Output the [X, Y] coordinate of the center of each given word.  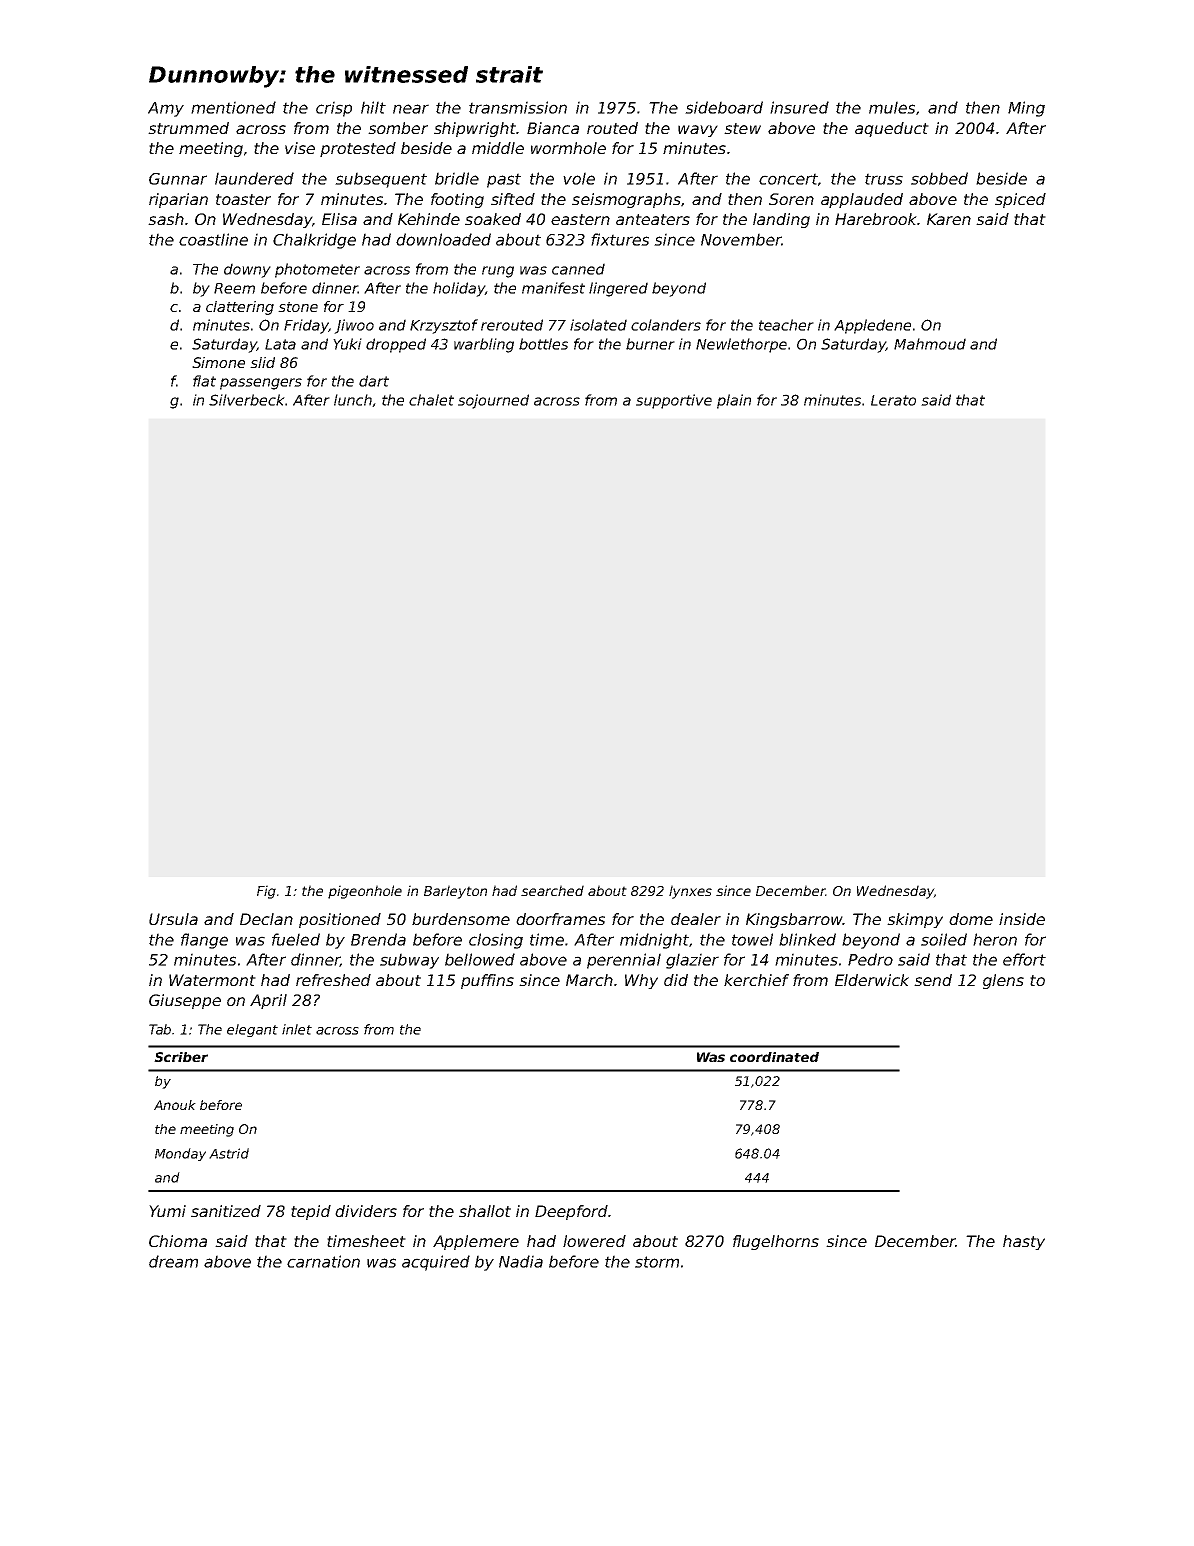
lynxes [690, 892]
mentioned [233, 107]
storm [657, 1262]
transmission [518, 107]
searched [552, 890]
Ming [1026, 109]
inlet [297, 1029]
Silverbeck [247, 400]
